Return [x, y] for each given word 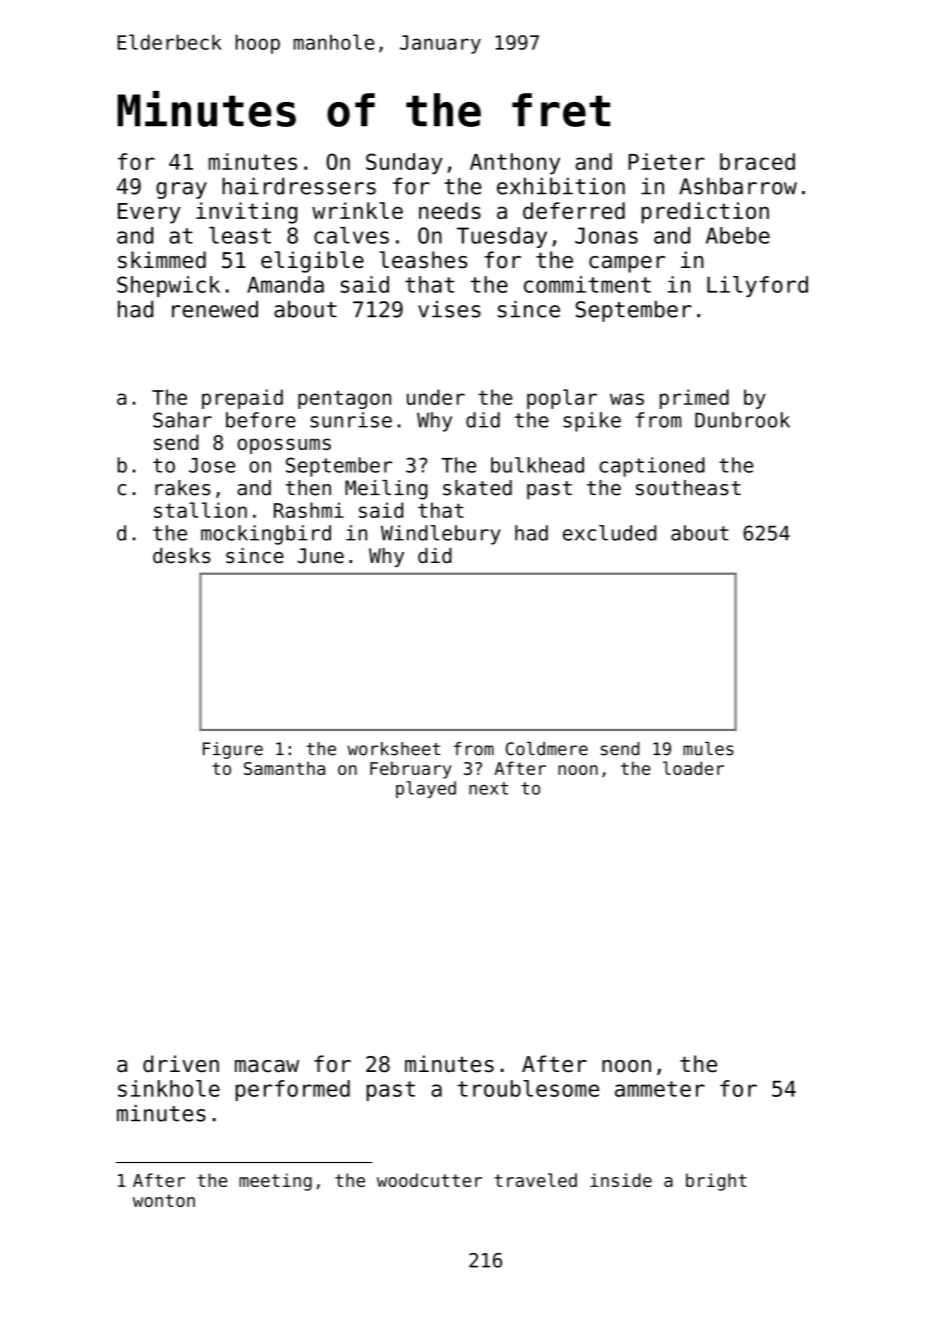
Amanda [285, 284]
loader [693, 768]
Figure [233, 750]
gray [181, 190]
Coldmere [547, 749]
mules [708, 749]
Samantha [284, 768]
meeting [275, 1182]
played [426, 789]
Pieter [666, 161]
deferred [574, 210]
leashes [423, 260]
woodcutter [429, 1180]
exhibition [561, 186]
